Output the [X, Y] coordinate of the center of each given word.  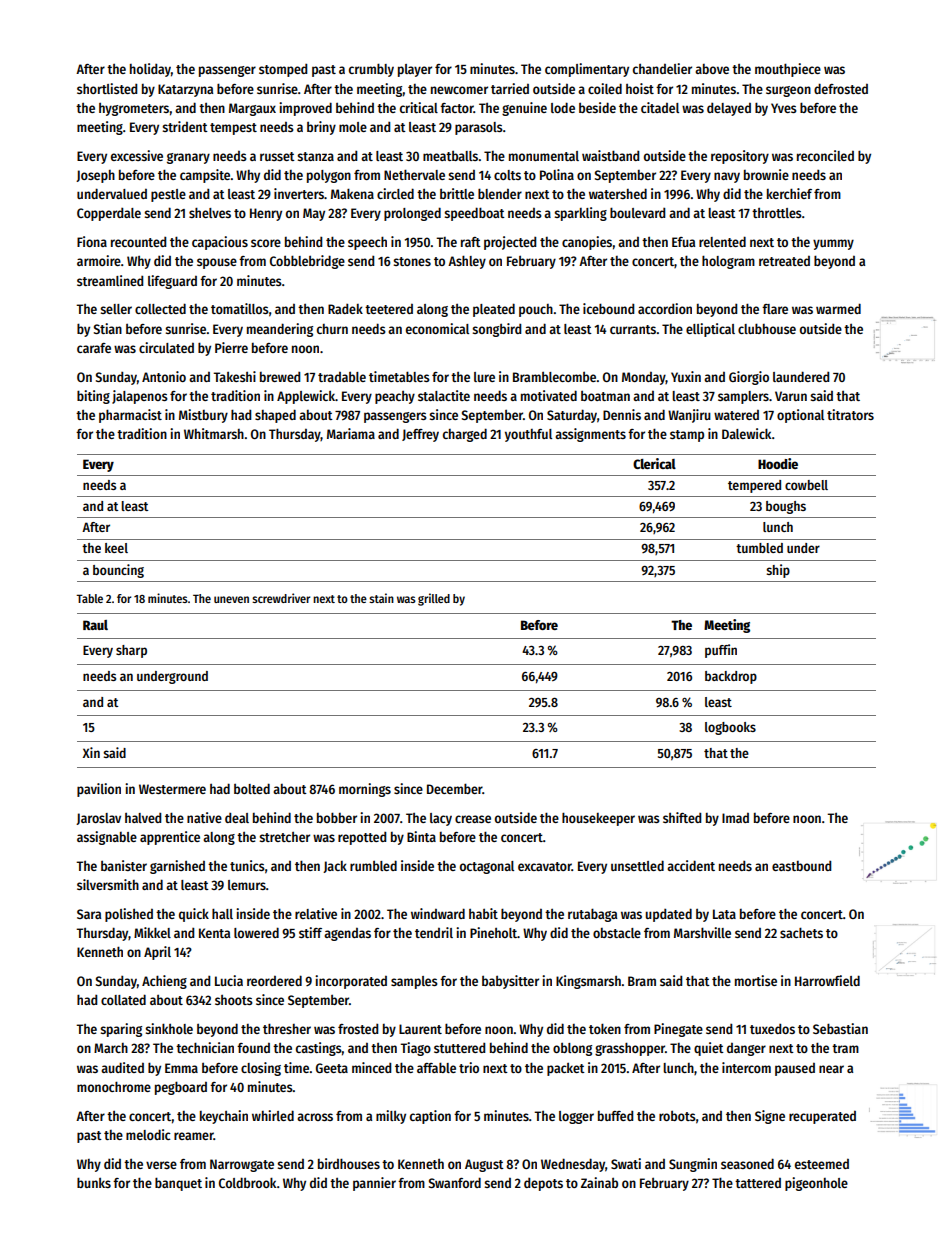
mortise [756, 980]
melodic [148, 1134]
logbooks [730, 728]
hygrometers [134, 109]
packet [566, 1069]
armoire [99, 260]
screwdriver [281, 598]
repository [740, 157]
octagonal [487, 867]
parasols [479, 128]
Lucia [229, 980]
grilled [434, 599]
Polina [557, 174]
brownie [766, 174]
